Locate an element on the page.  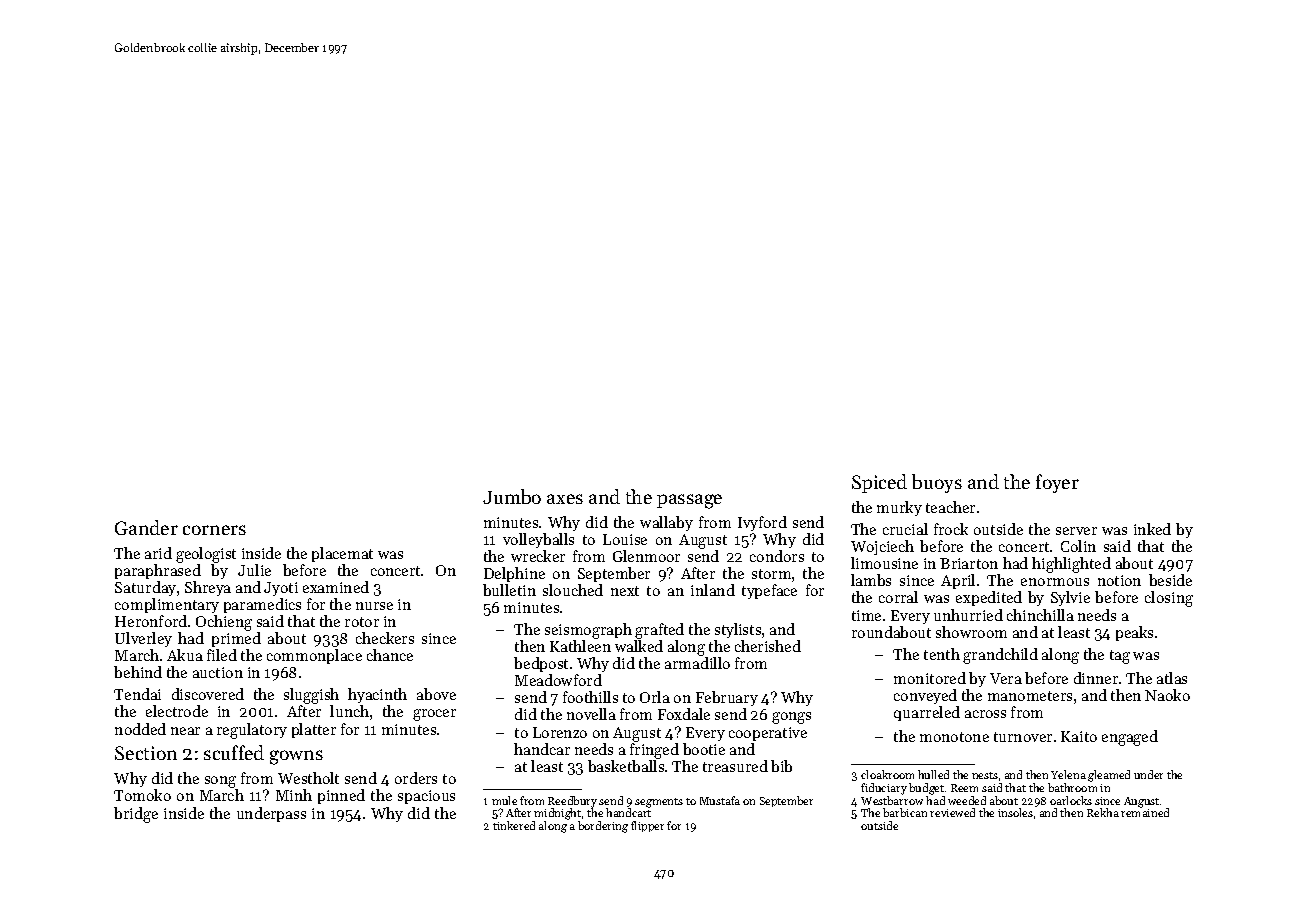
primed is located at coordinates (236, 639).
